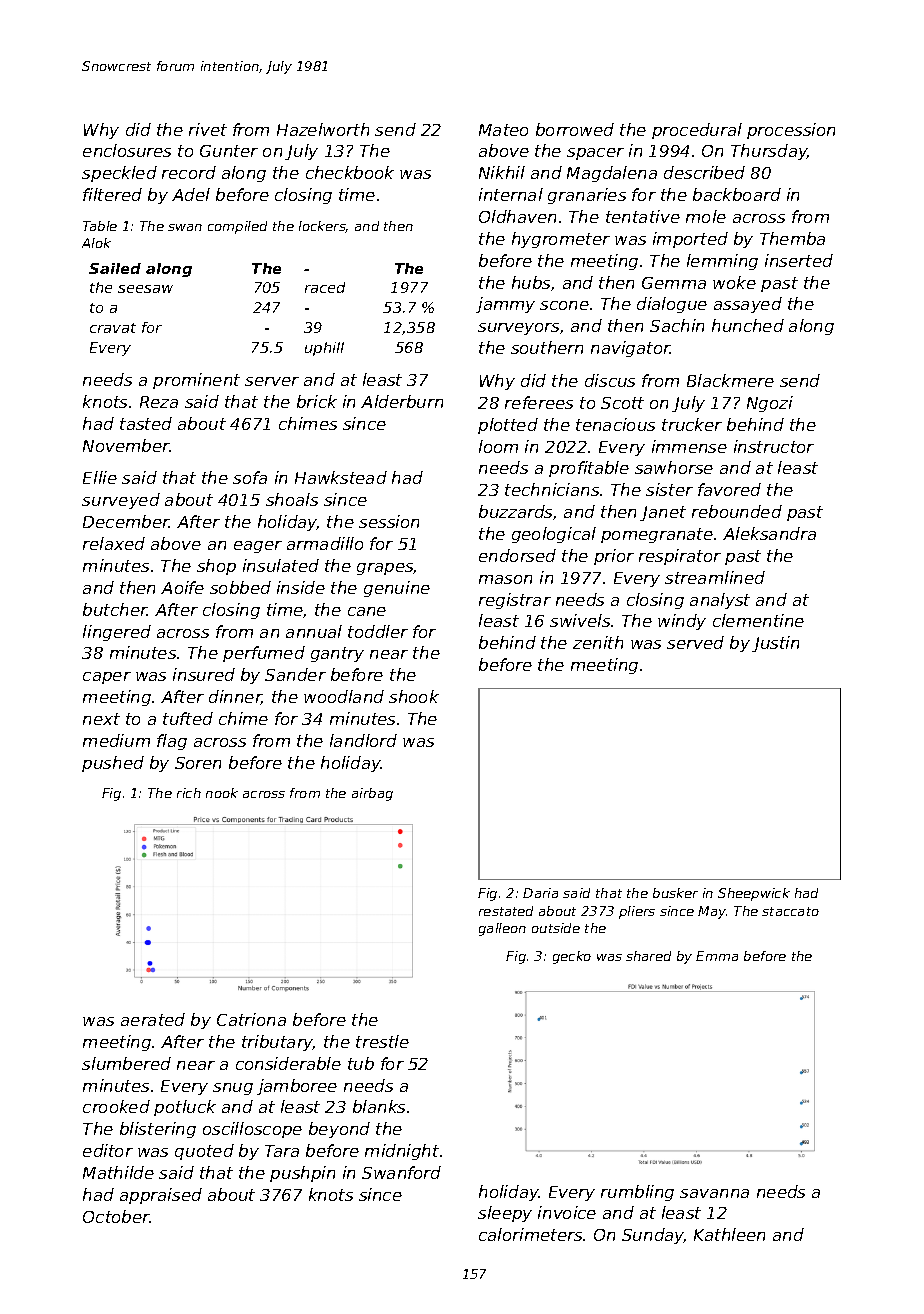 This screenshot has height=1314, width=924. I want to click on Kathleen, so click(729, 1234).
